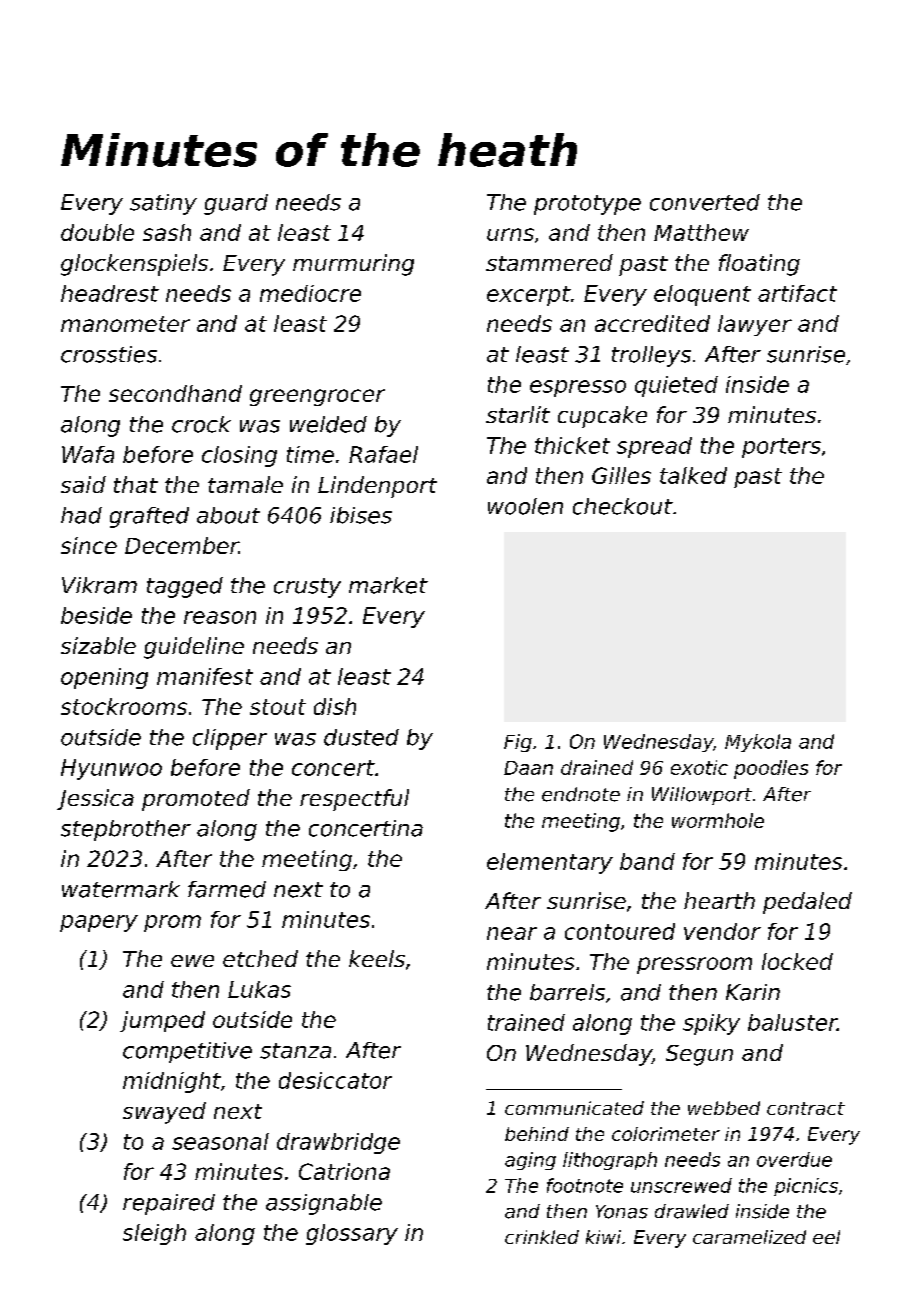 The image size is (924, 1311). What do you see at coordinates (781, 448) in the screenshot?
I see `porters` at bounding box center [781, 448].
